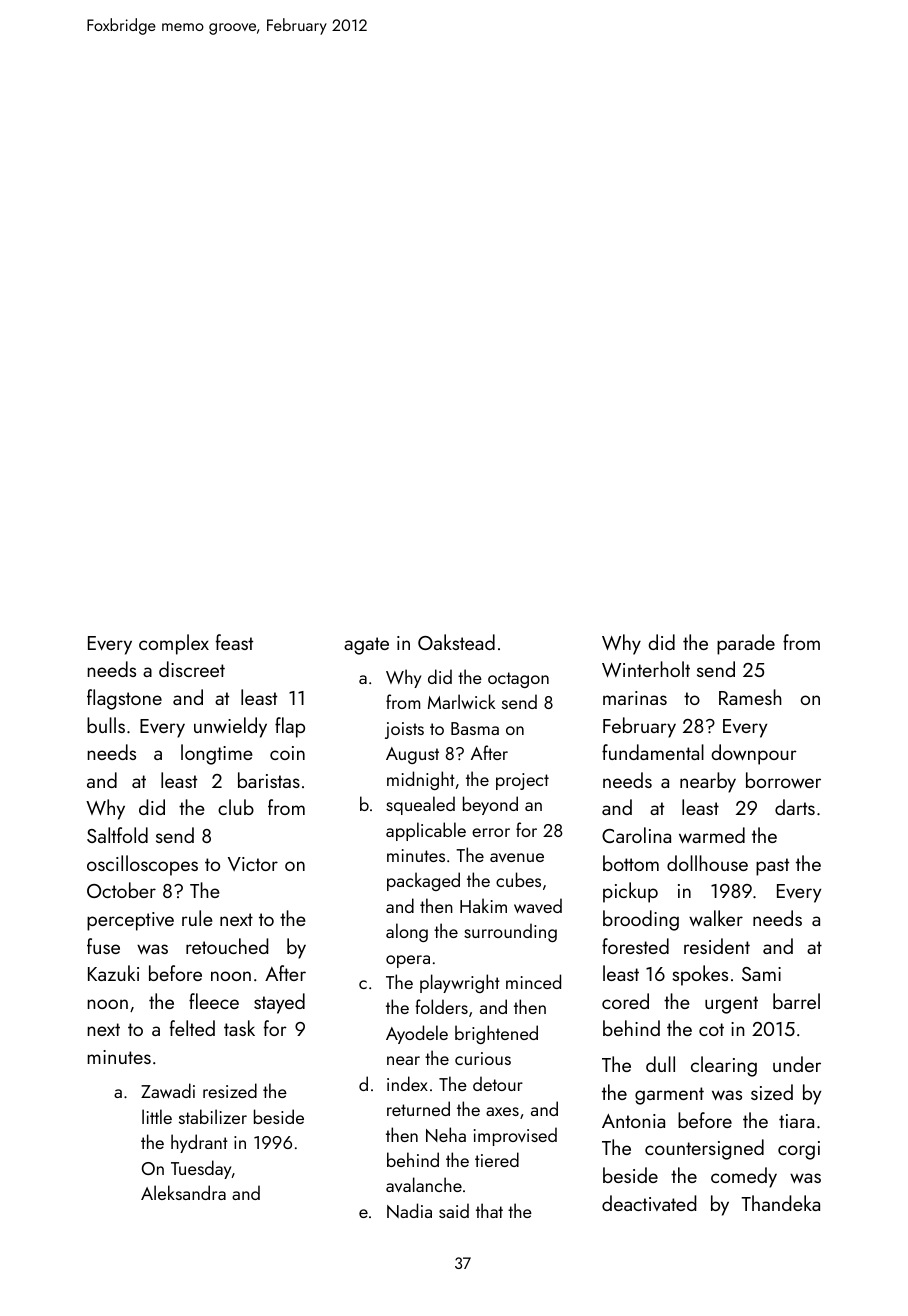 This page has height=1316, width=908. What do you see at coordinates (214, 1001) in the page?
I see `fleece` at bounding box center [214, 1001].
